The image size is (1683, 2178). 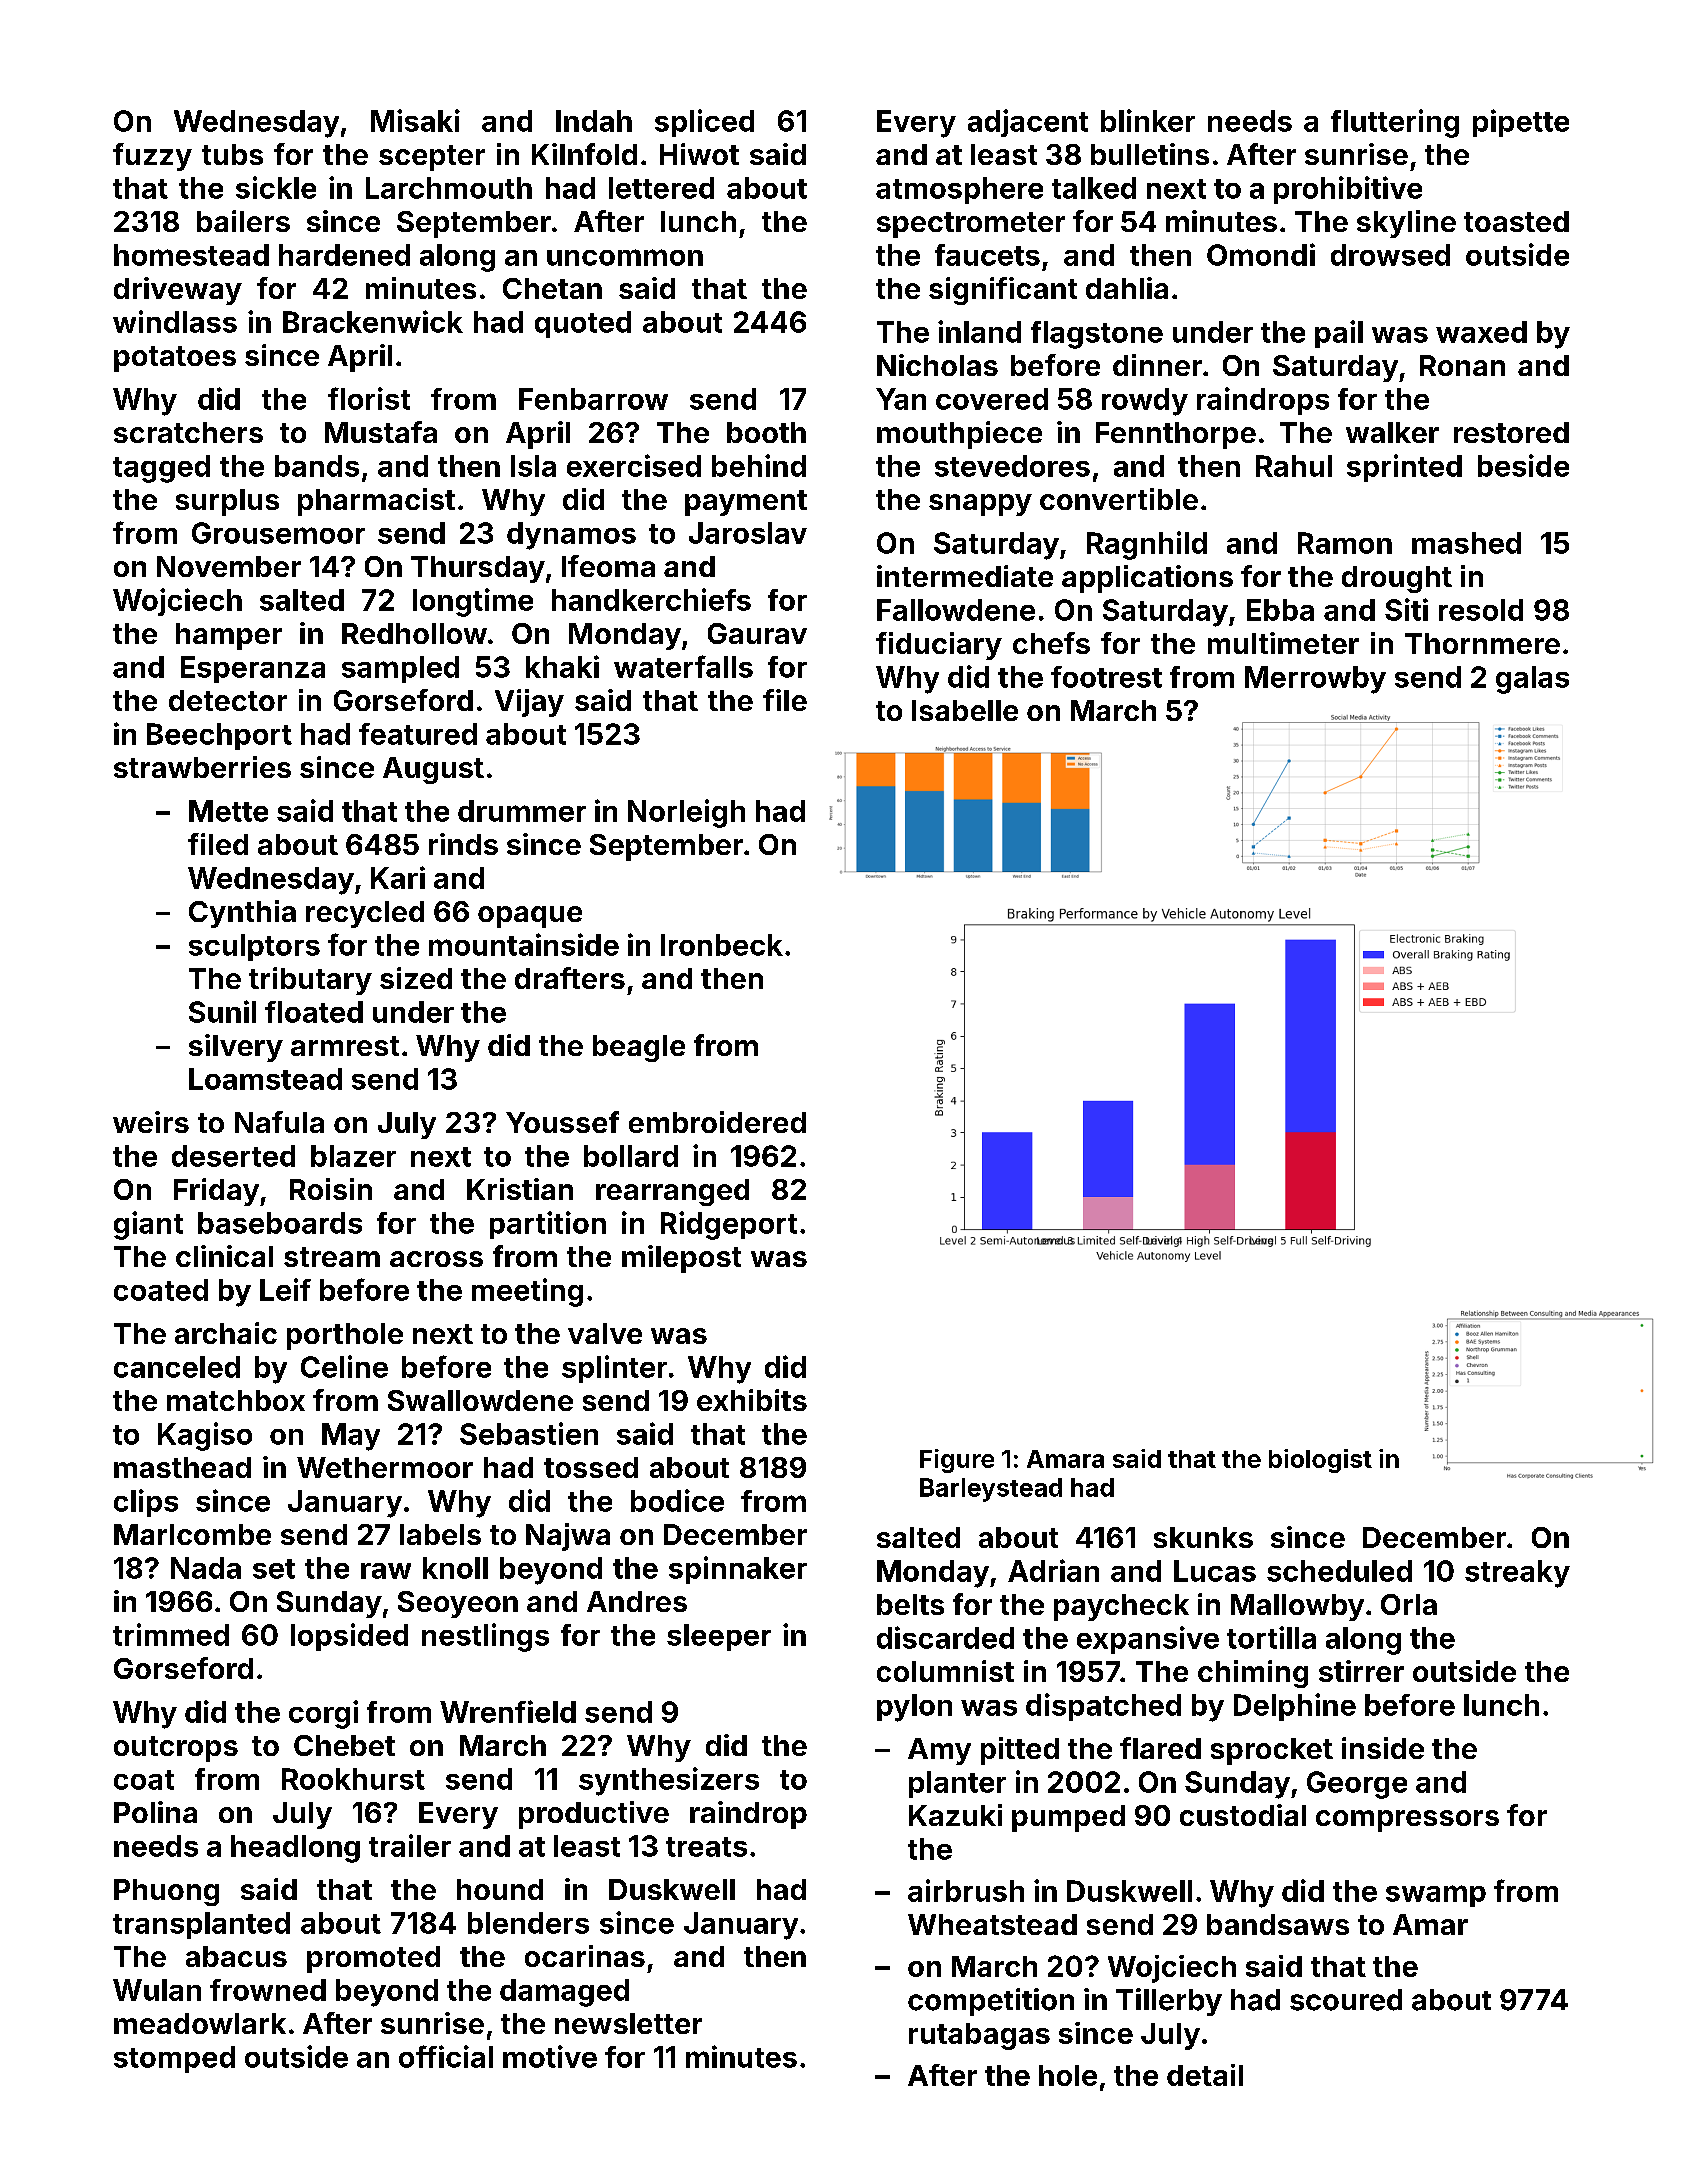 What do you see at coordinates (722, 945) in the page?
I see `Ironbeck` at bounding box center [722, 945].
